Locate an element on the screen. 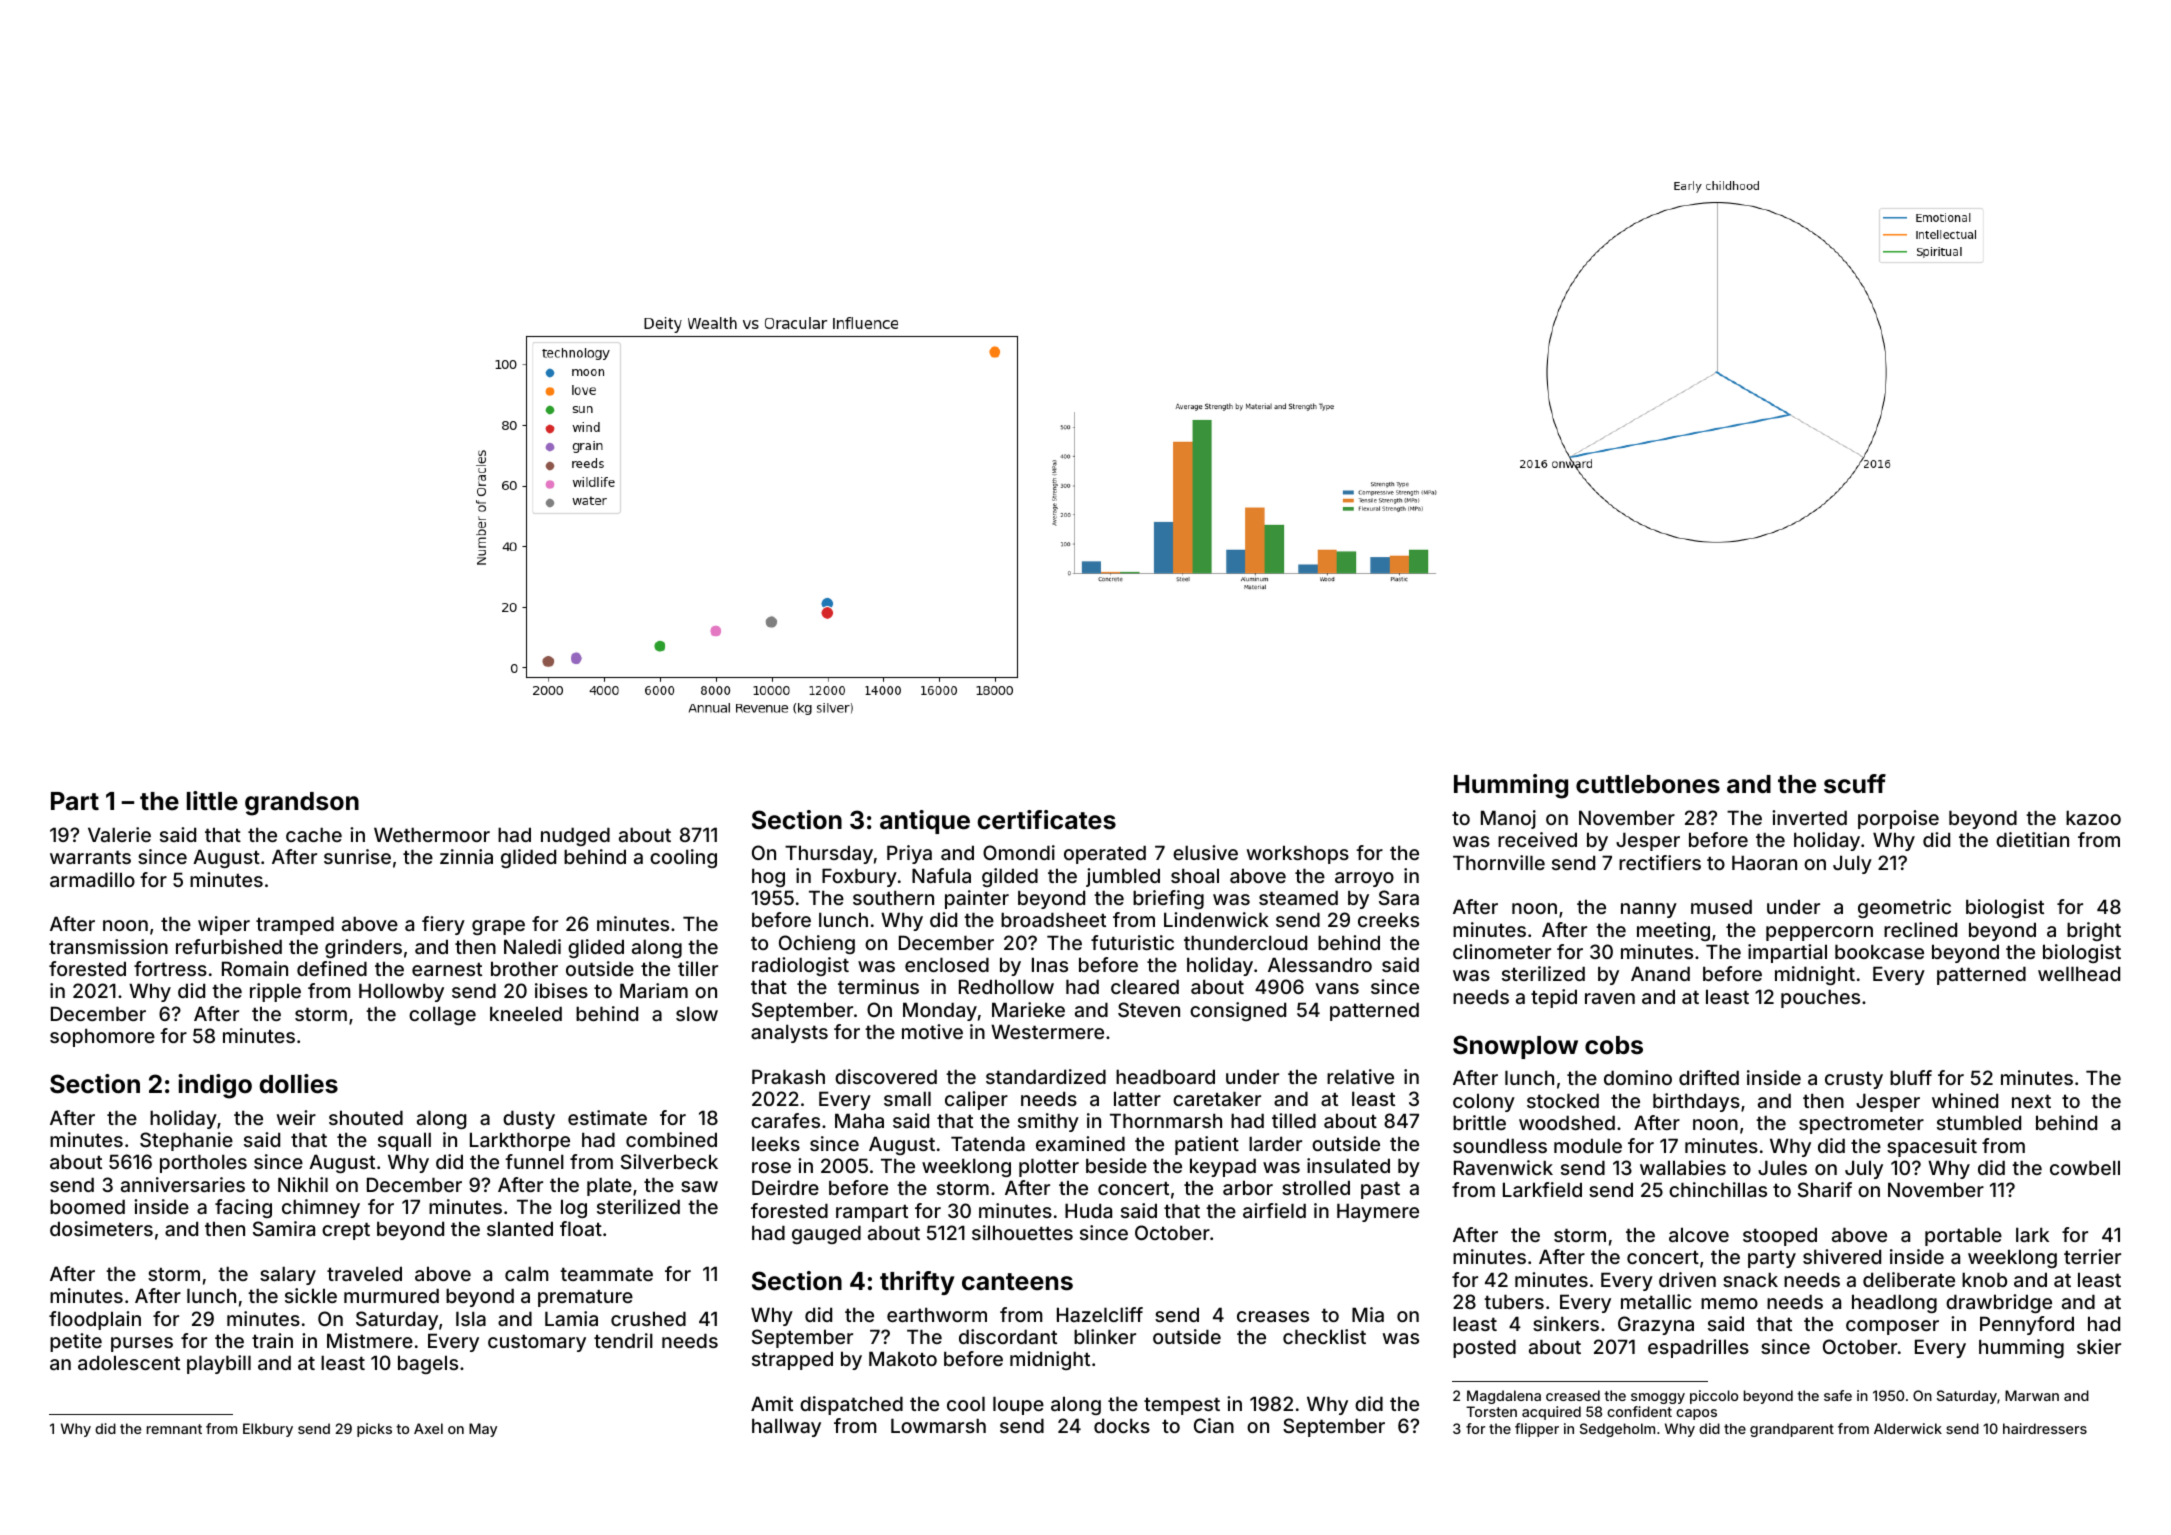 Image resolution: width=2171 pixels, height=1535 pixels. composer is located at coordinates (1892, 1327).
